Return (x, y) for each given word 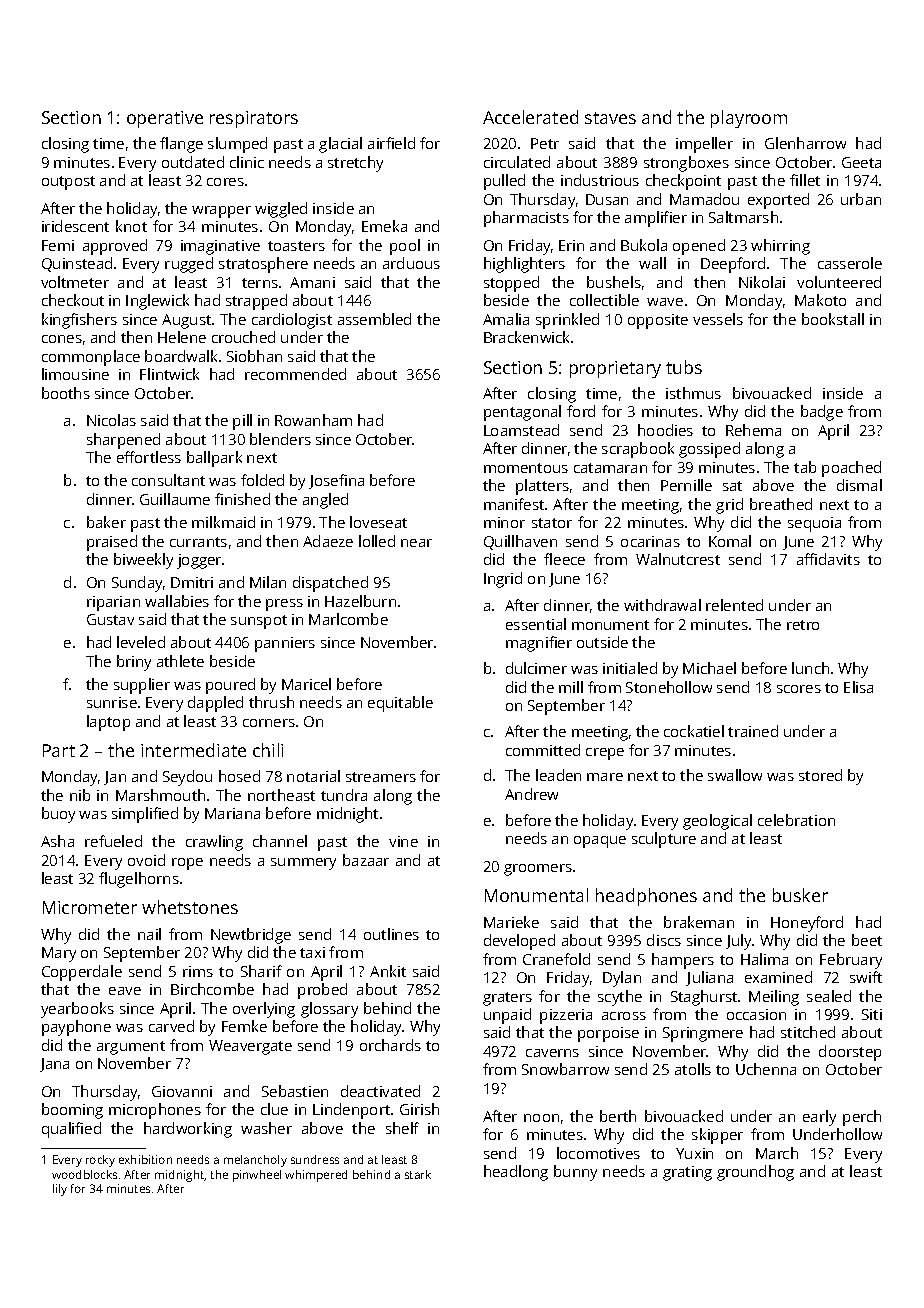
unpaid (507, 1016)
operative (165, 119)
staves (610, 118)
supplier (142, 686)
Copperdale (82, 973)
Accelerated (530, 117)
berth (618, 1116)
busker (800, 895)
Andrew (531, 794)
